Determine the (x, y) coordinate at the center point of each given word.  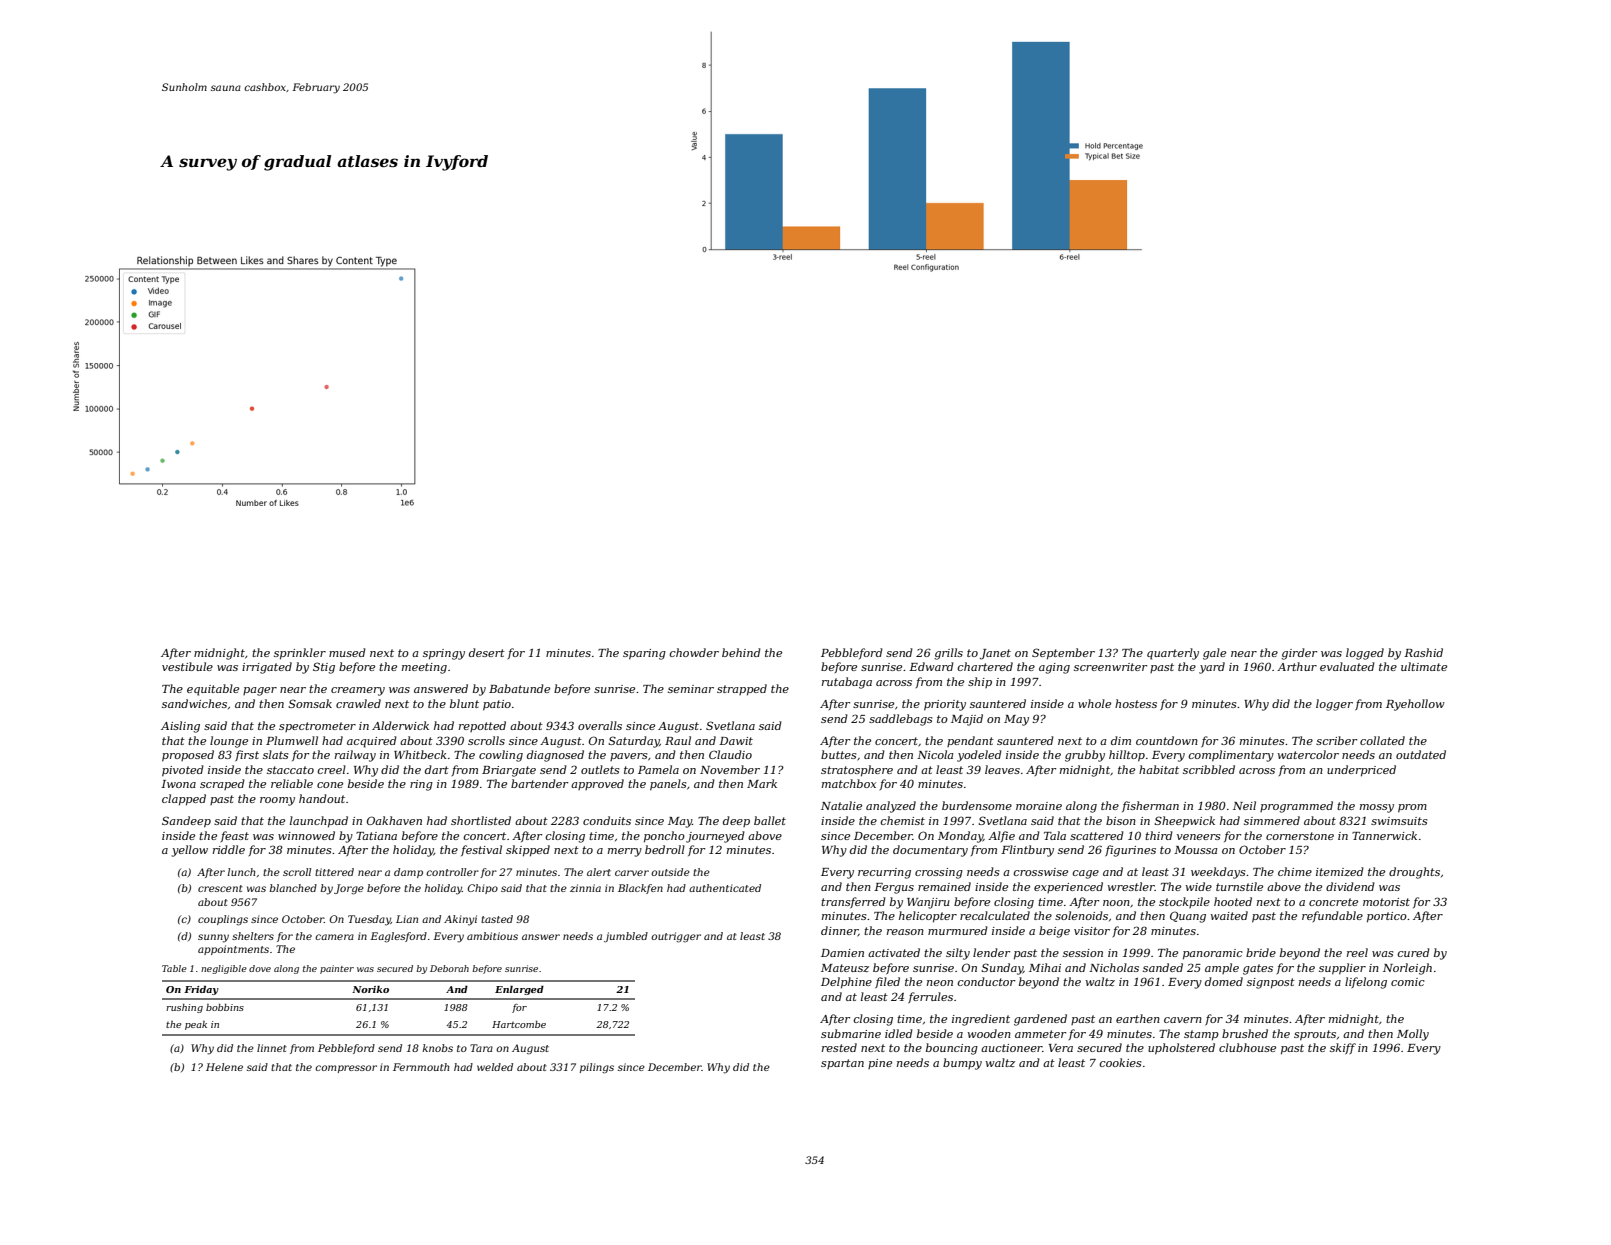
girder (1299, 654)
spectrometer (317, 727)
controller (452, 872)
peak (196, 1025)
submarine (851, 1033)
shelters (253, 936)
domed (1224, 981)
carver (632, 873)
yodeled (979, 756)
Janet (995, 654)
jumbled (626, 937)
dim (1121, 740)
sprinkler (300, 654)
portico (1387, 917)
